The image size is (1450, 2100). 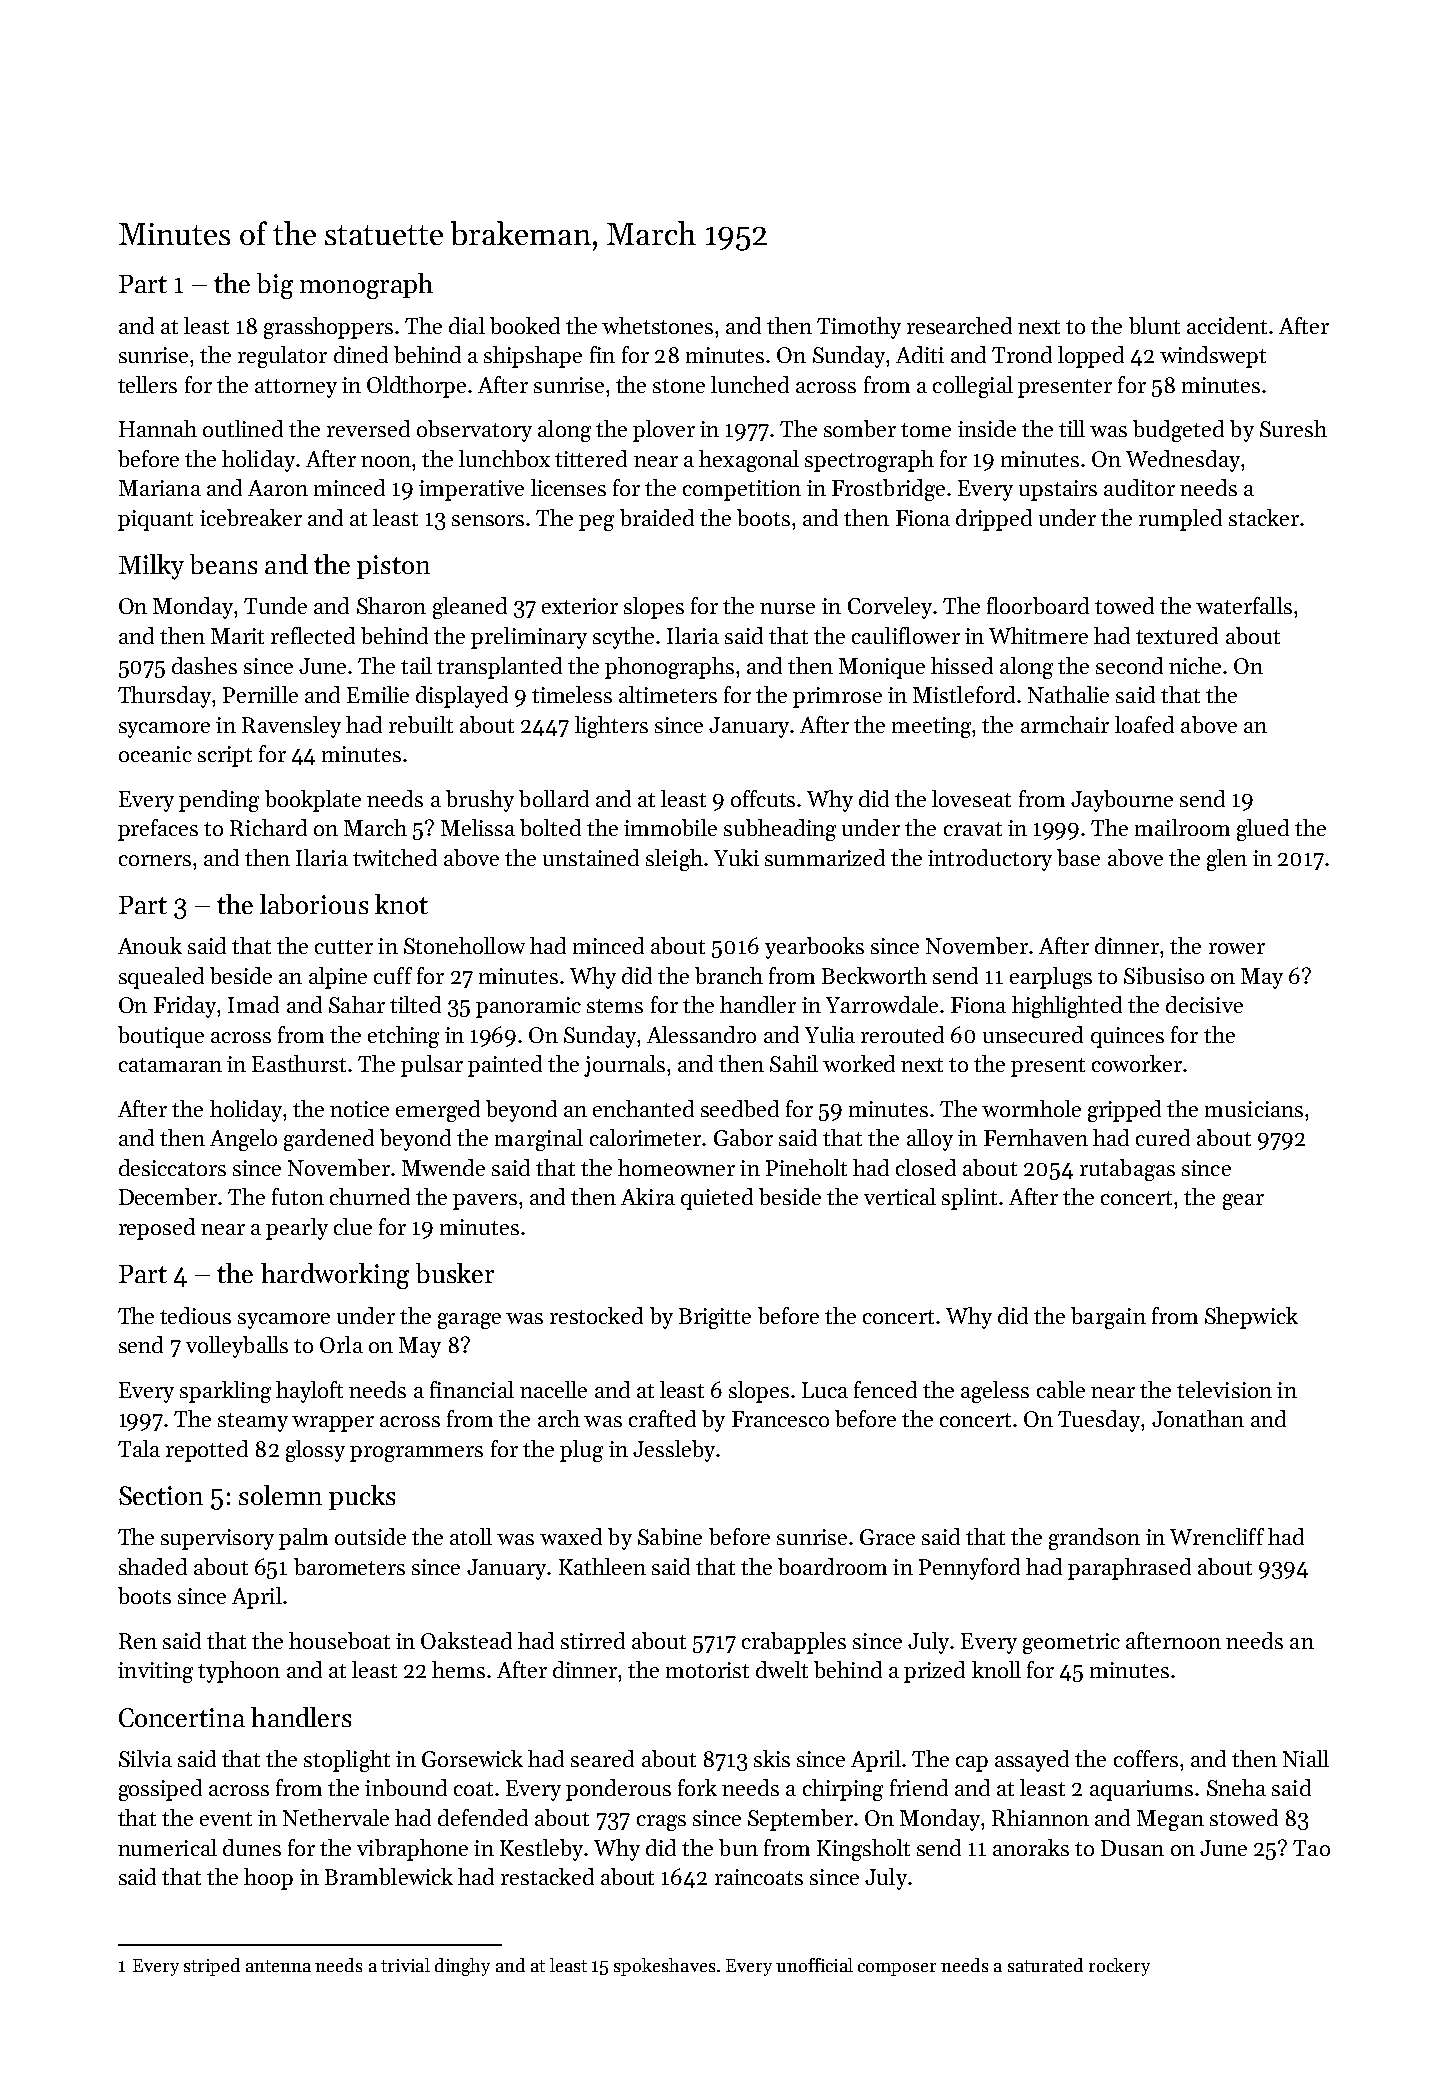 I want to click on Timothy, so click(x=859, y=328).
